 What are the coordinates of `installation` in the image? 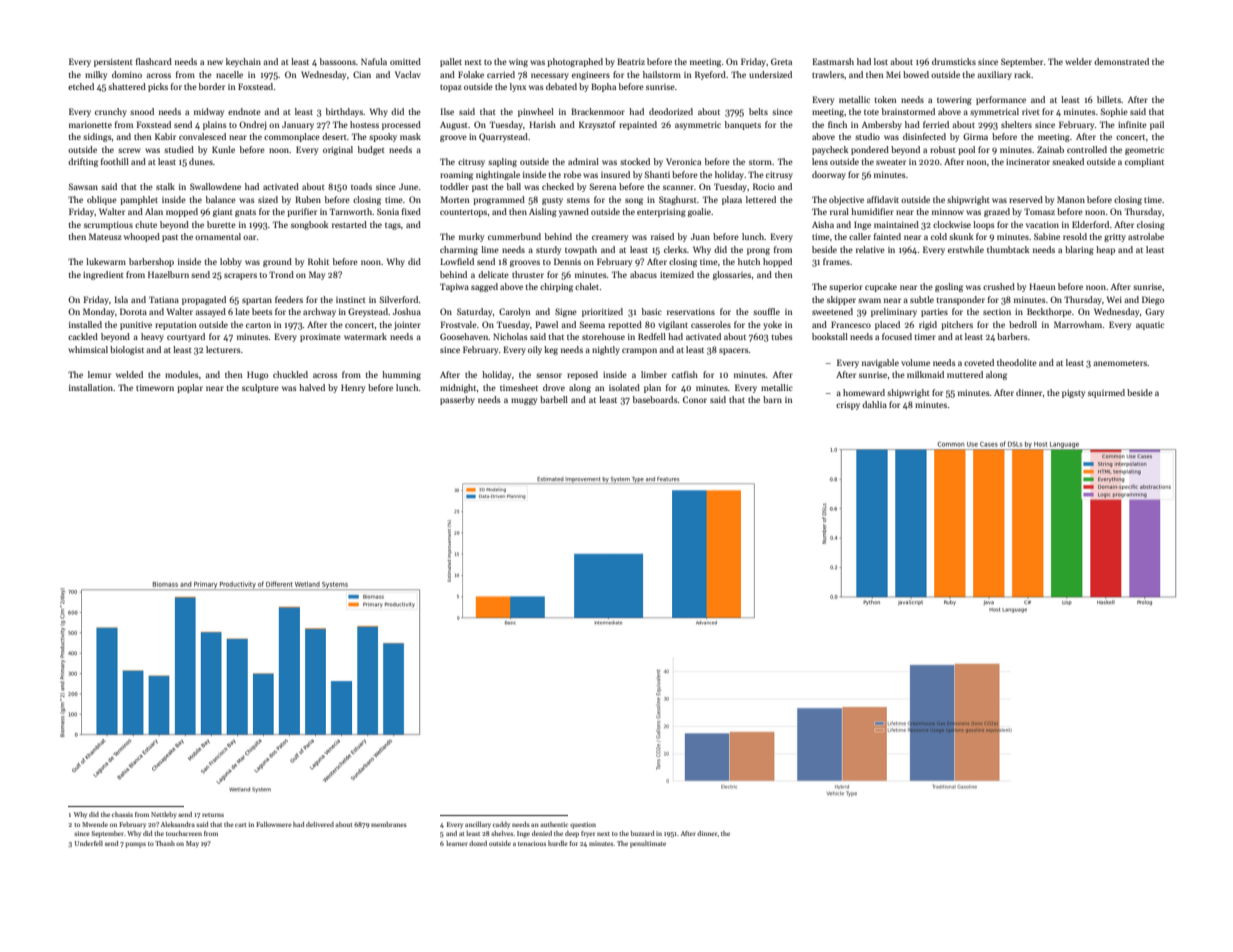 It's located at (91, 387).
